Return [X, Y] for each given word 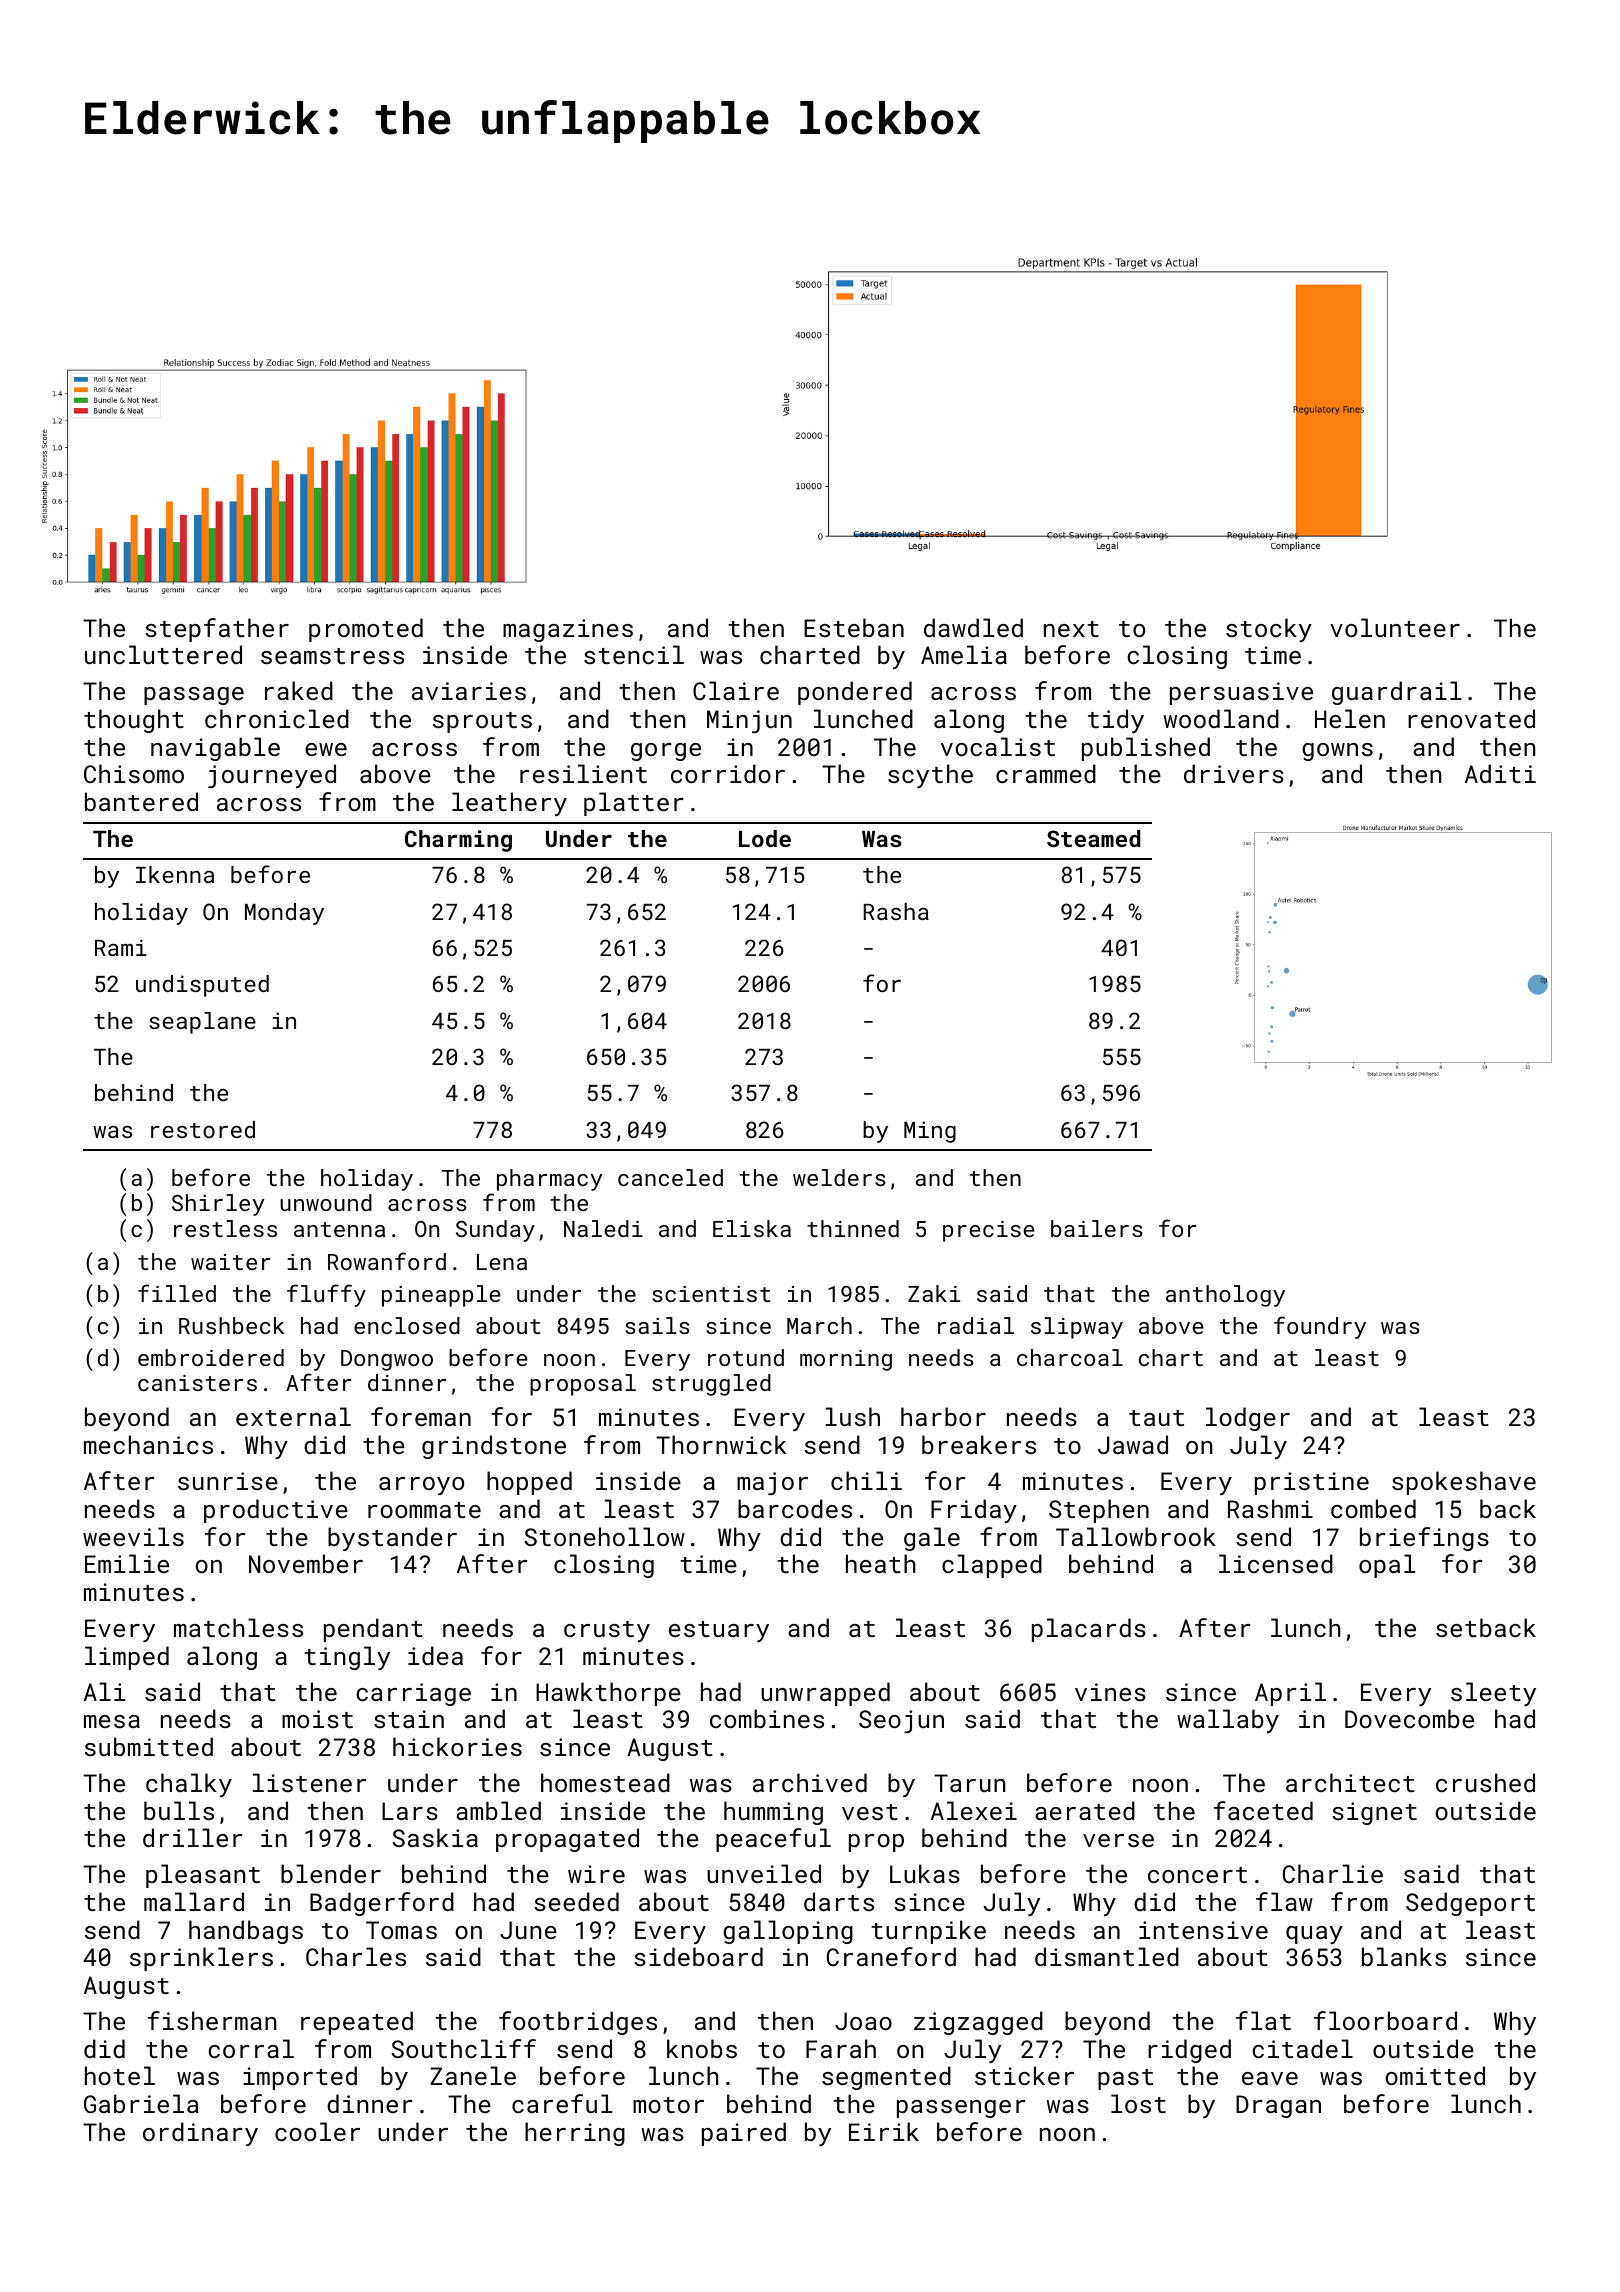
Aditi [1500, 773]
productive [276, 1511]
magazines [568, 630]
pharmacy [550, 1180]
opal [1387, 1566]
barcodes [795, 1508]
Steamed [1094, 838]
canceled [670, 1177]
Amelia [964, 654]
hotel [120, 2075]
